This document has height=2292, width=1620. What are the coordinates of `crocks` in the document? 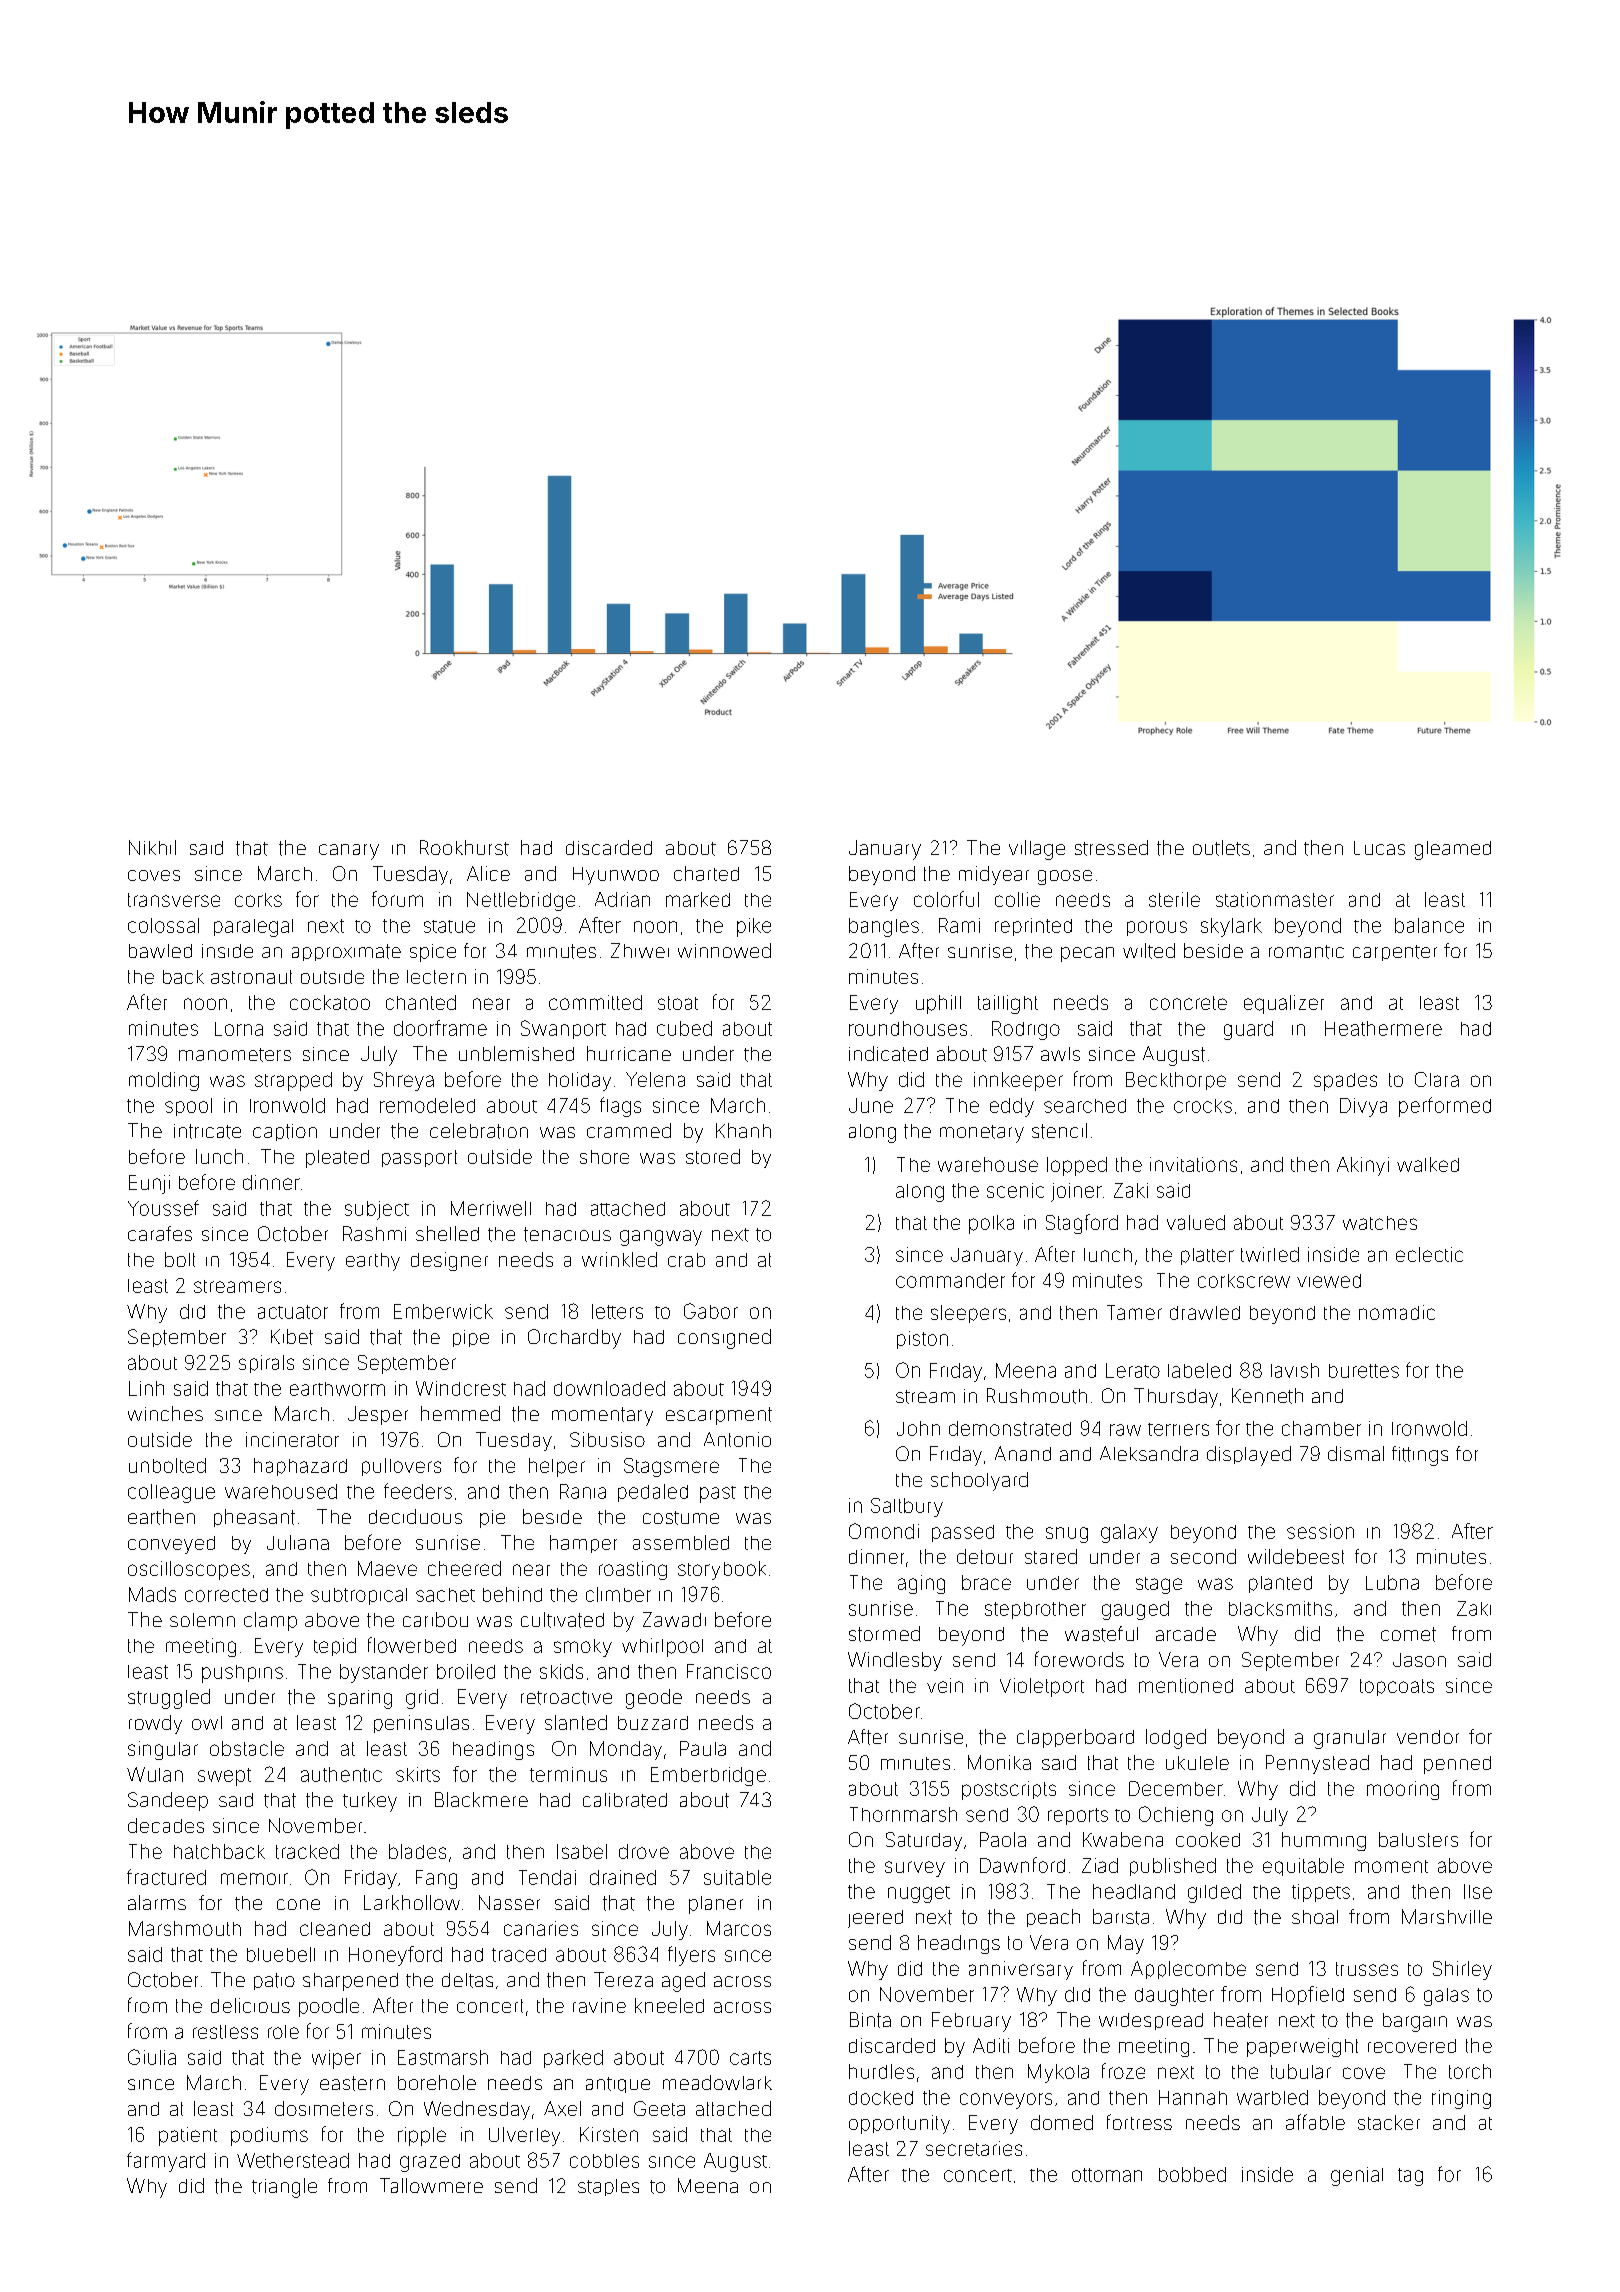 It's located at (1203, 1106).
